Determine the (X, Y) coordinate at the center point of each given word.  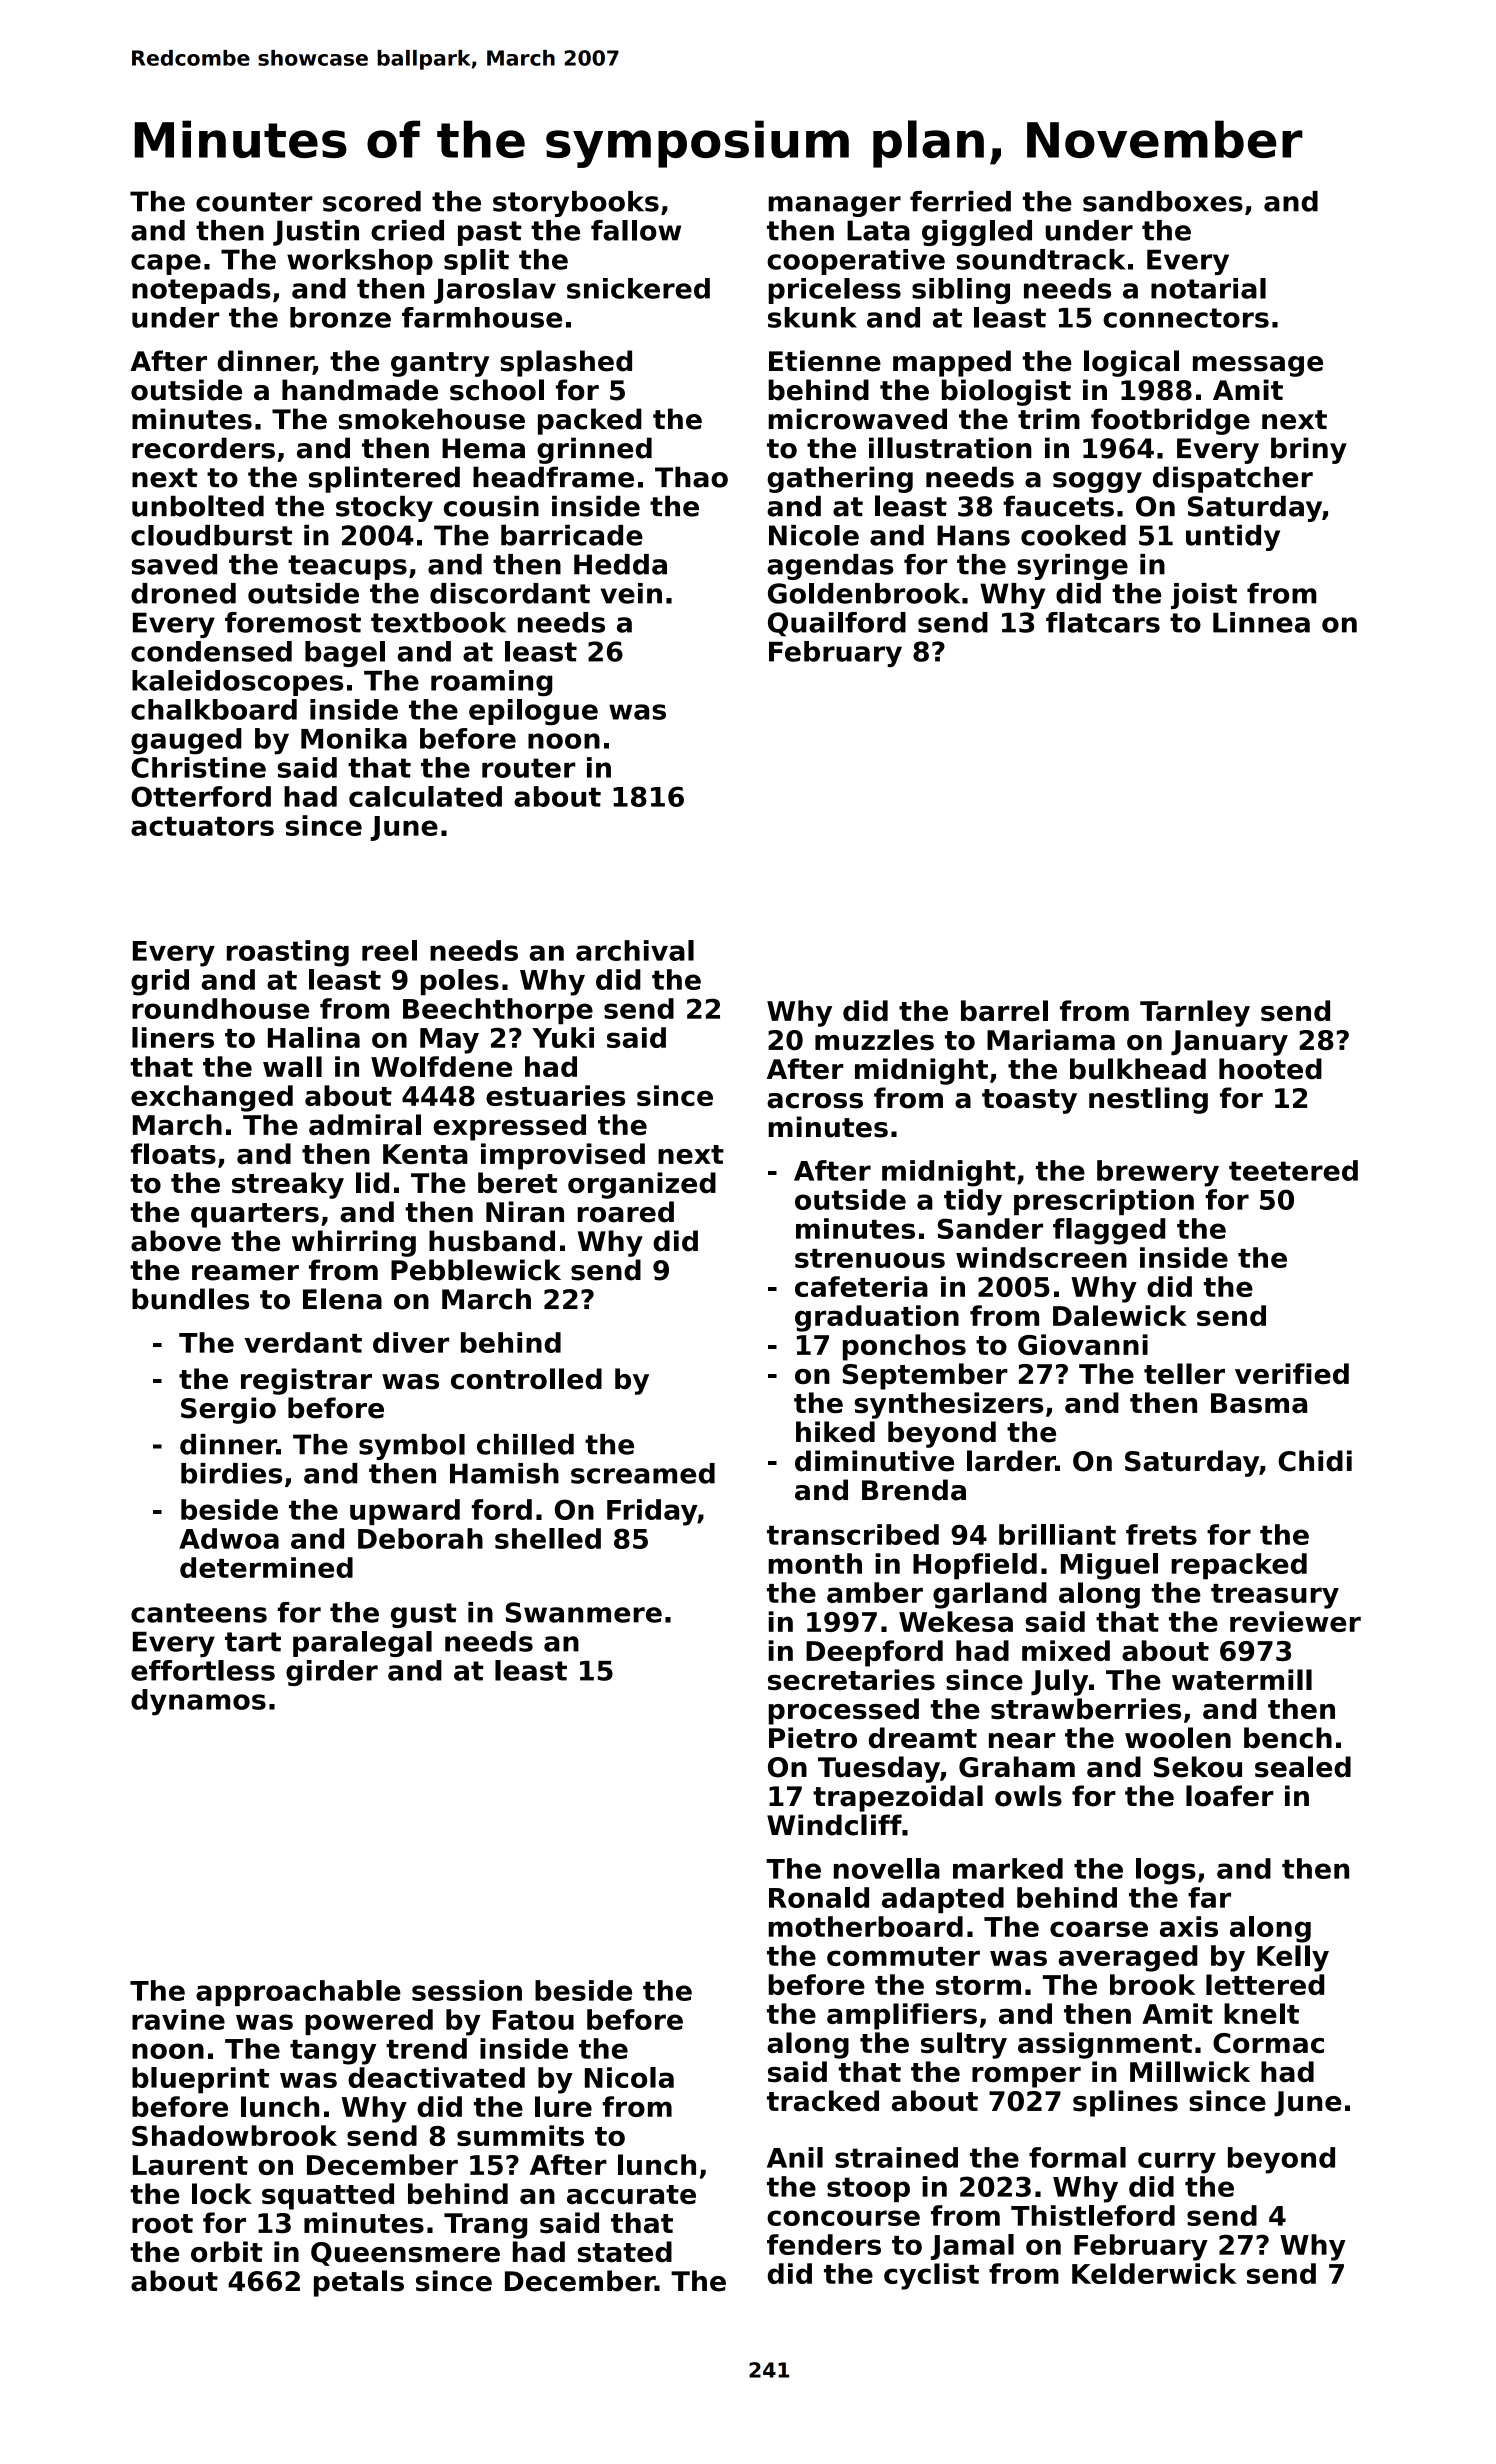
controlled (526, 1379)
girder (332, 1673)
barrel (1004, 1010)
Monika (354, 738)
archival (635, 950)
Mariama (1051, 1040)
